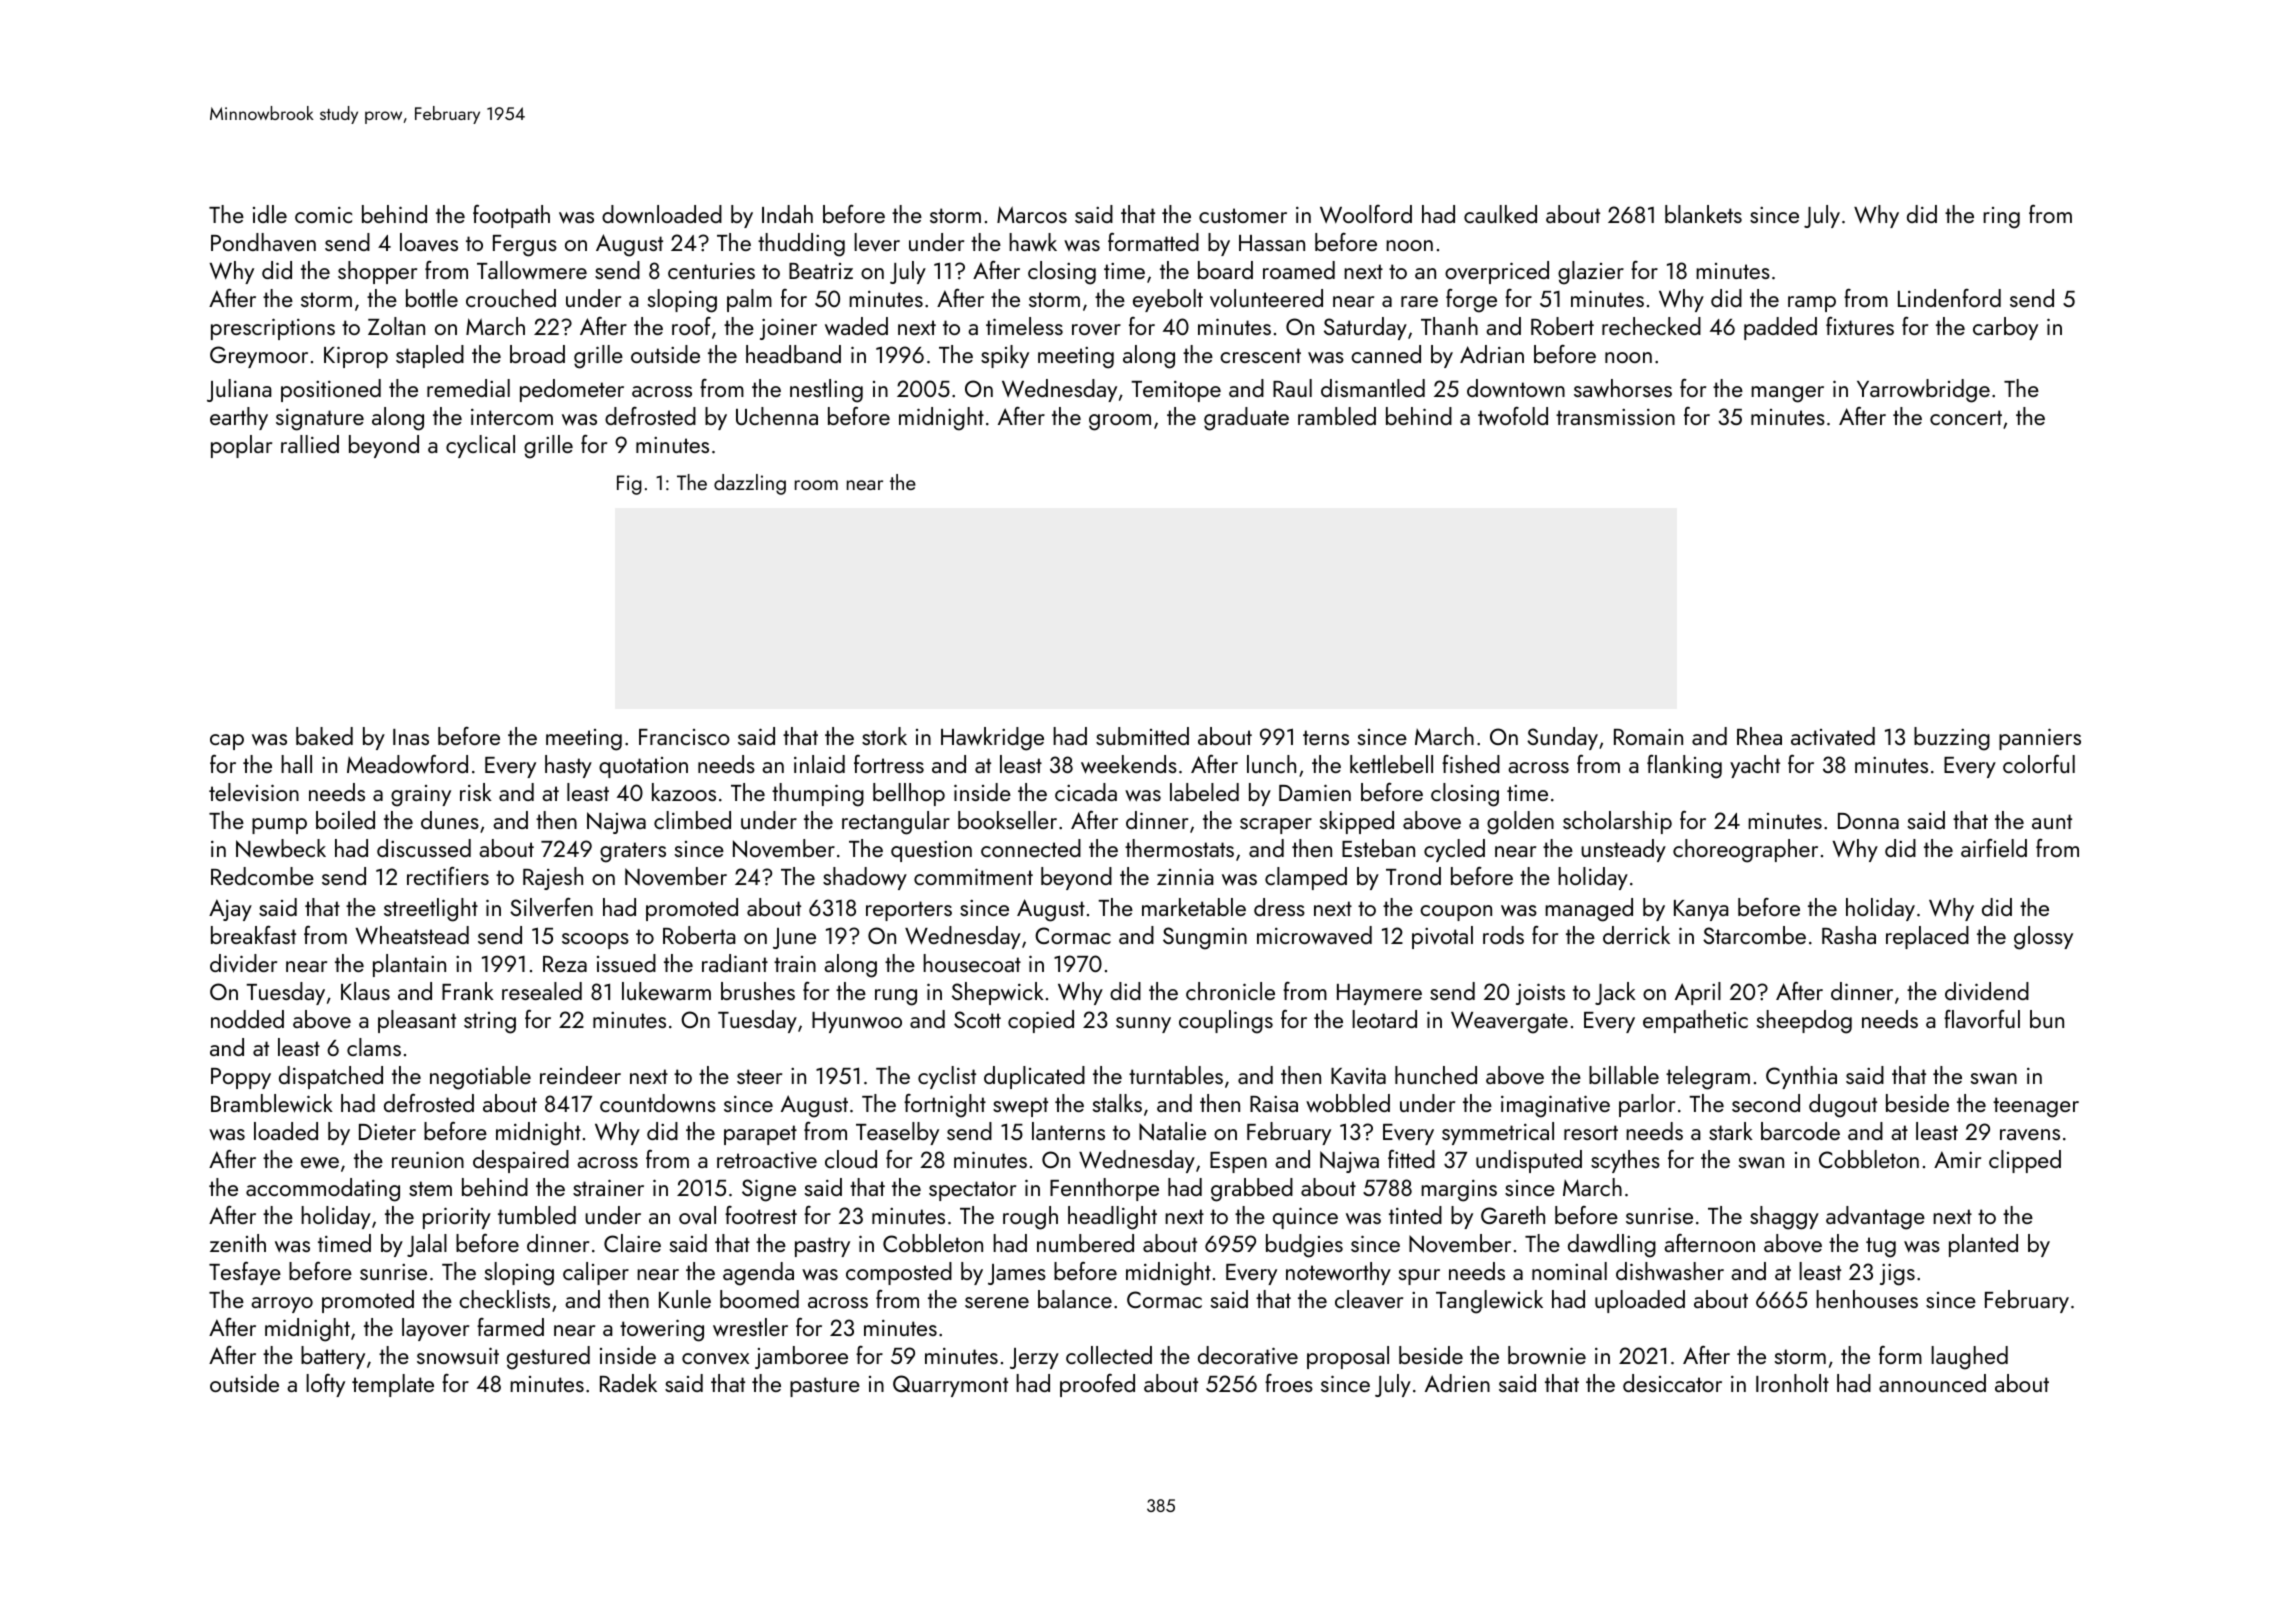 Image resolution: width=2292 pixels, height=1620 pixels. Describe the element at coordinates (1457, 1383) in the image. I see `Adrien` at that location.
